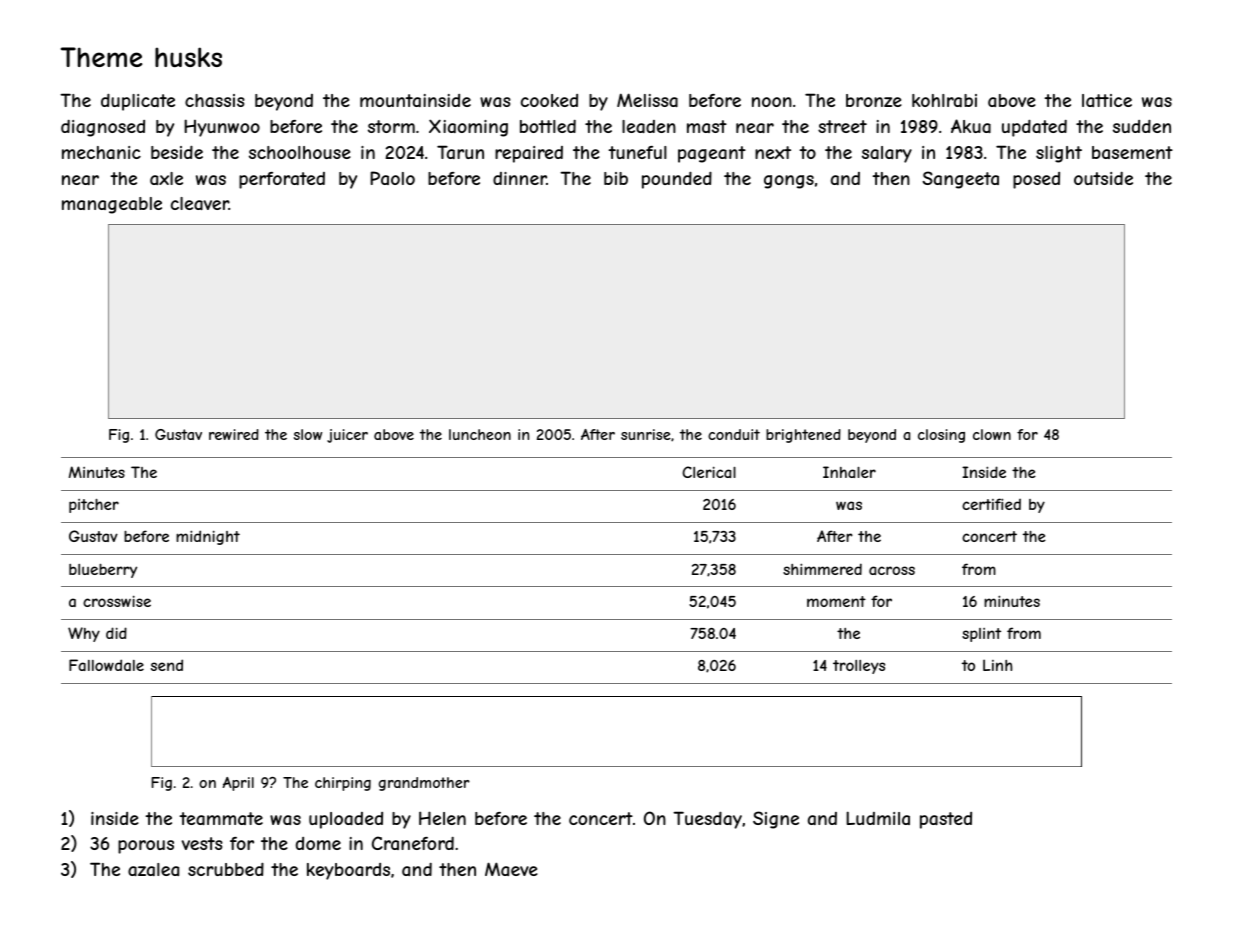 This document has height=952, width=1233. What do you see at coordinates (116, 633) in the document?
I see `did` at bounding box center [116, 633].
